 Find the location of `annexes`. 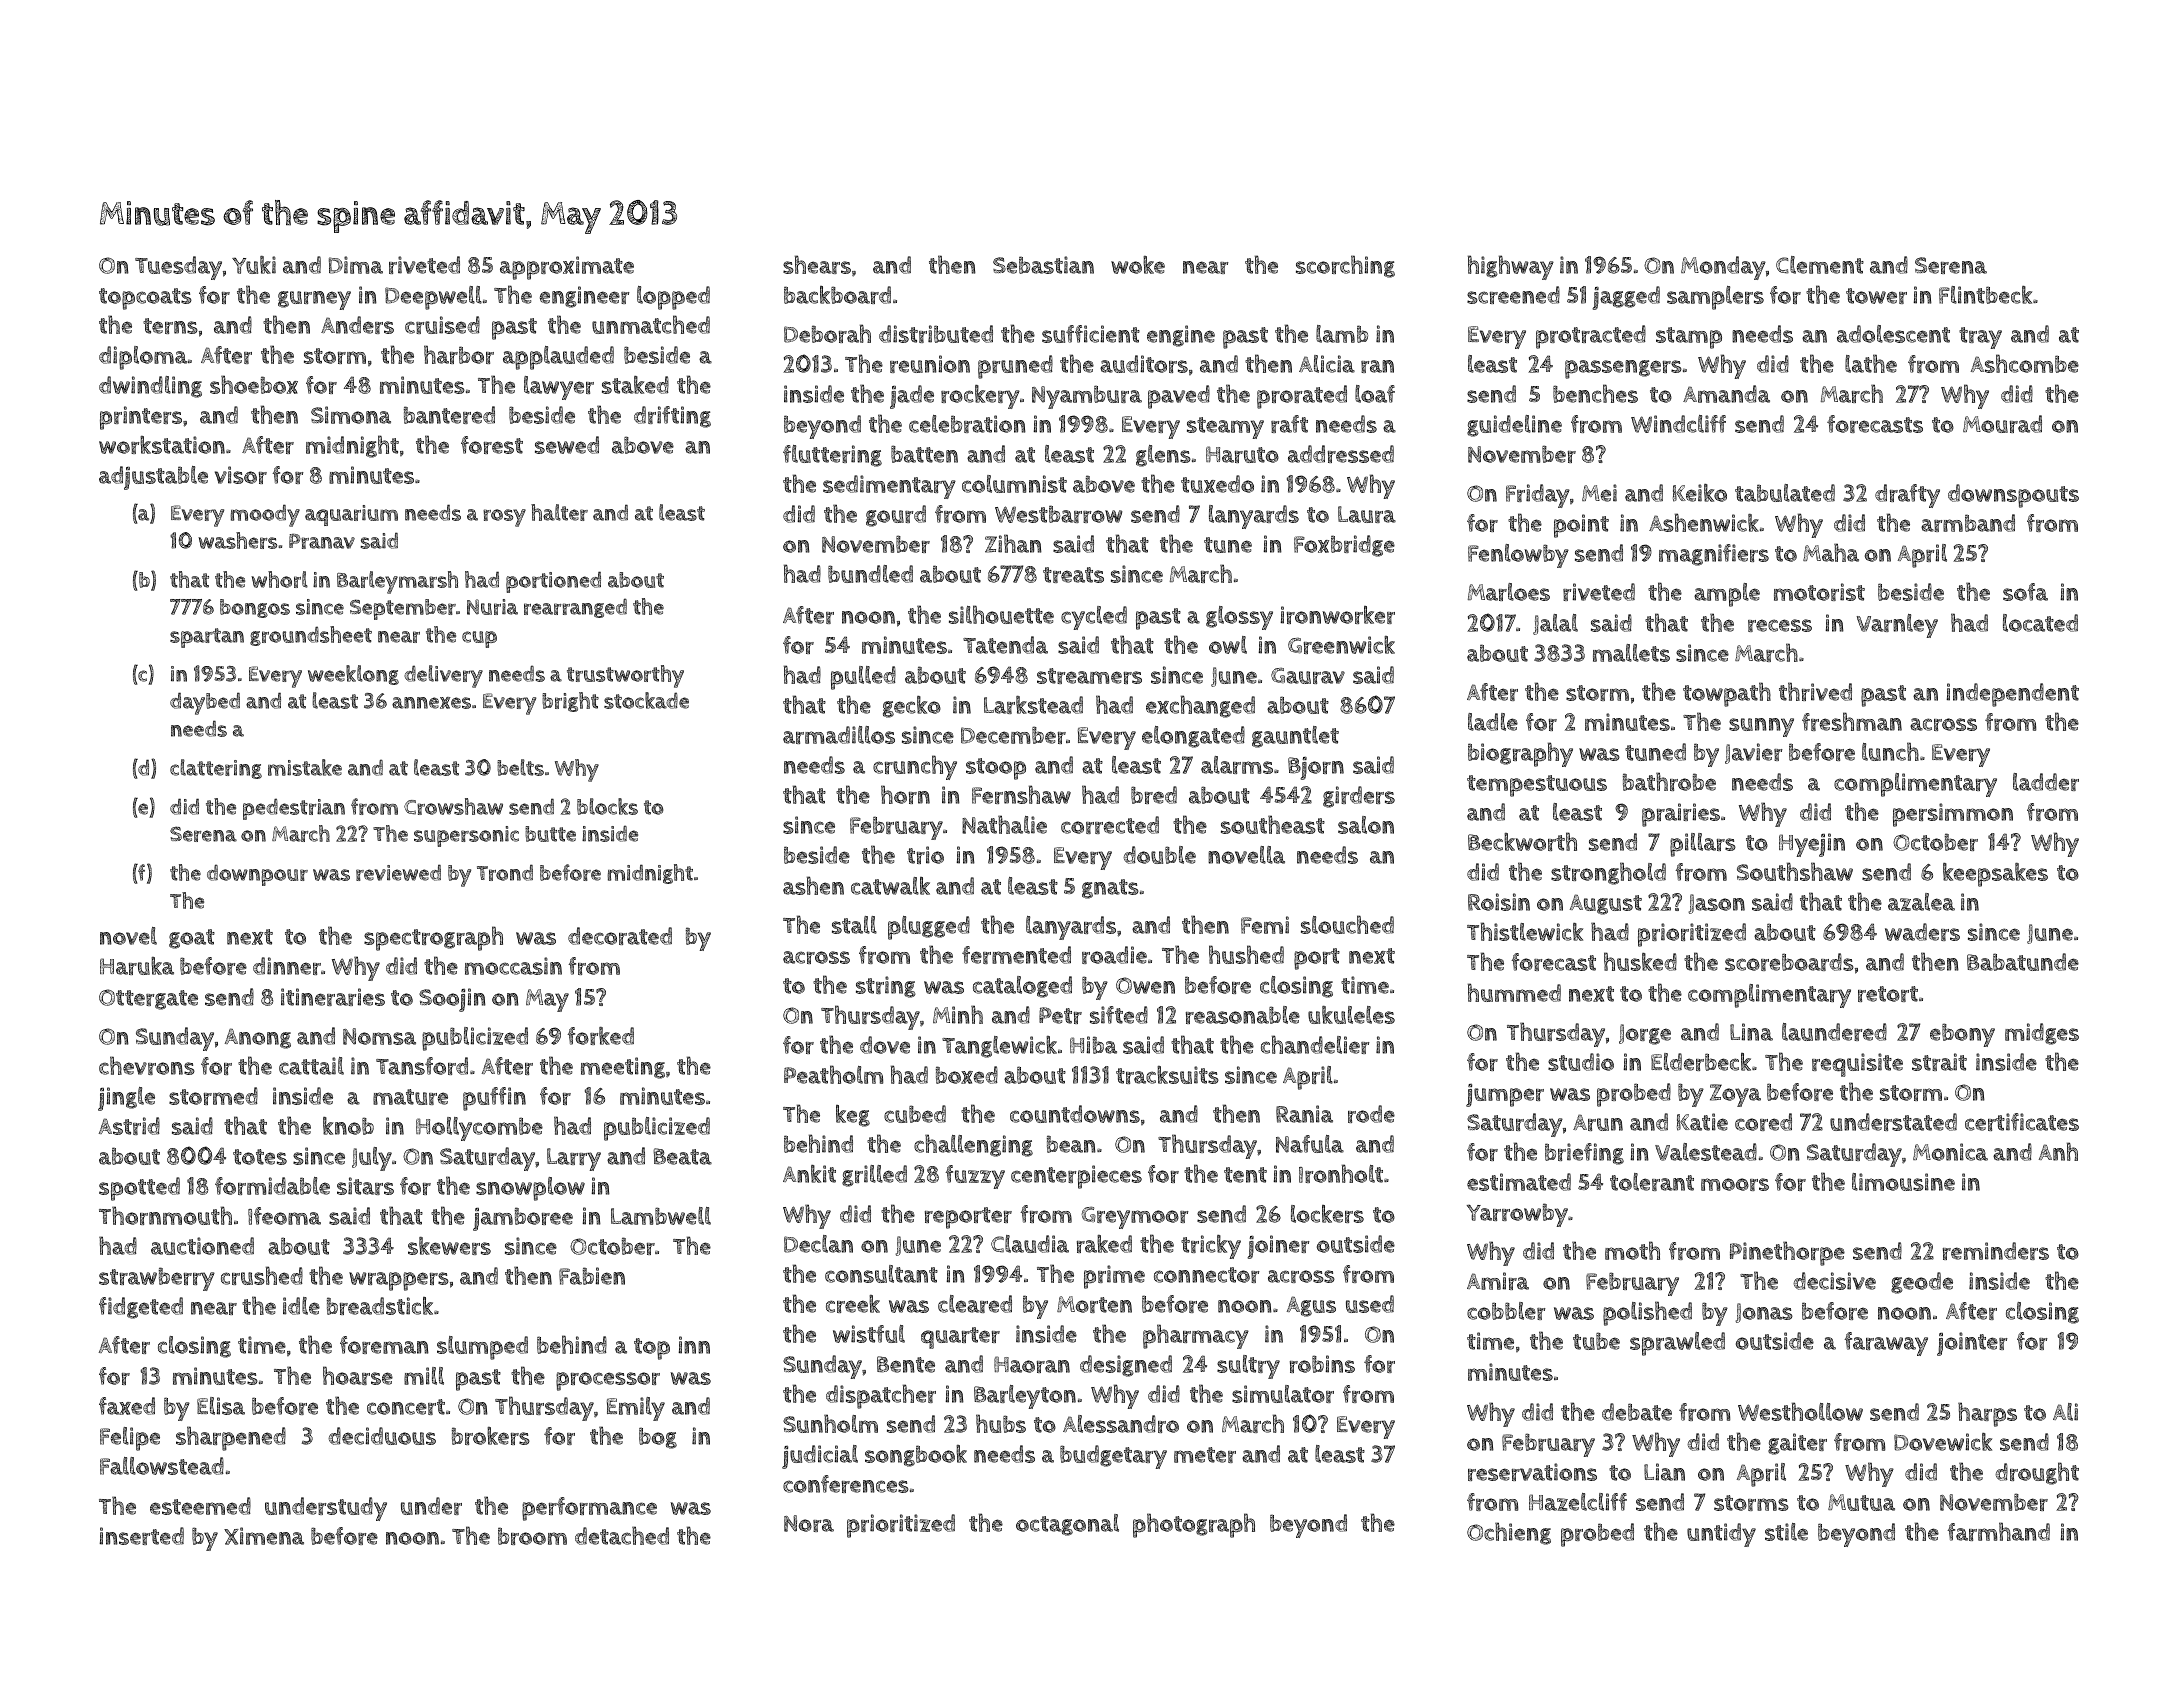

annexes is located at coordinates (431, 703).
